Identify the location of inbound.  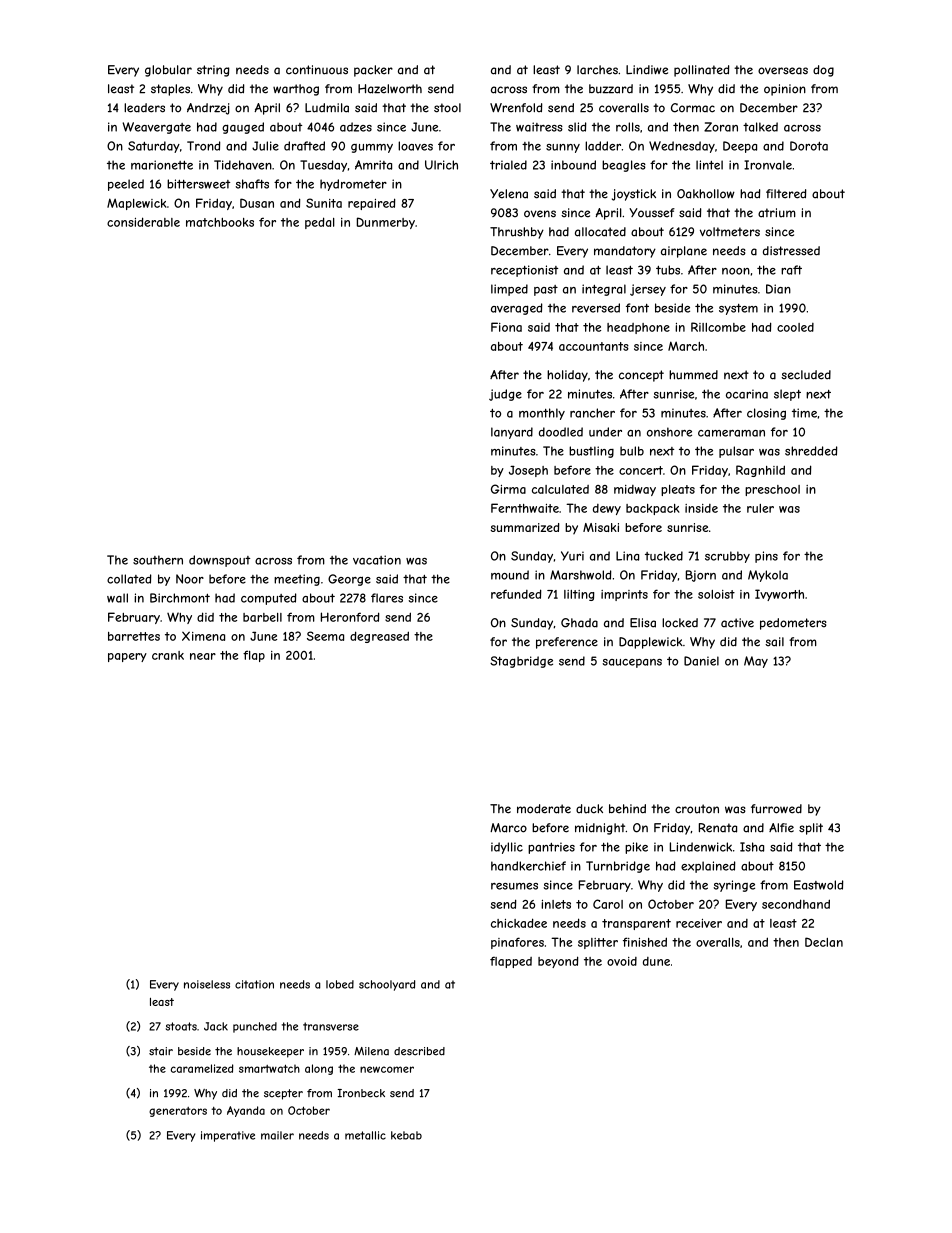
(573, 165).
